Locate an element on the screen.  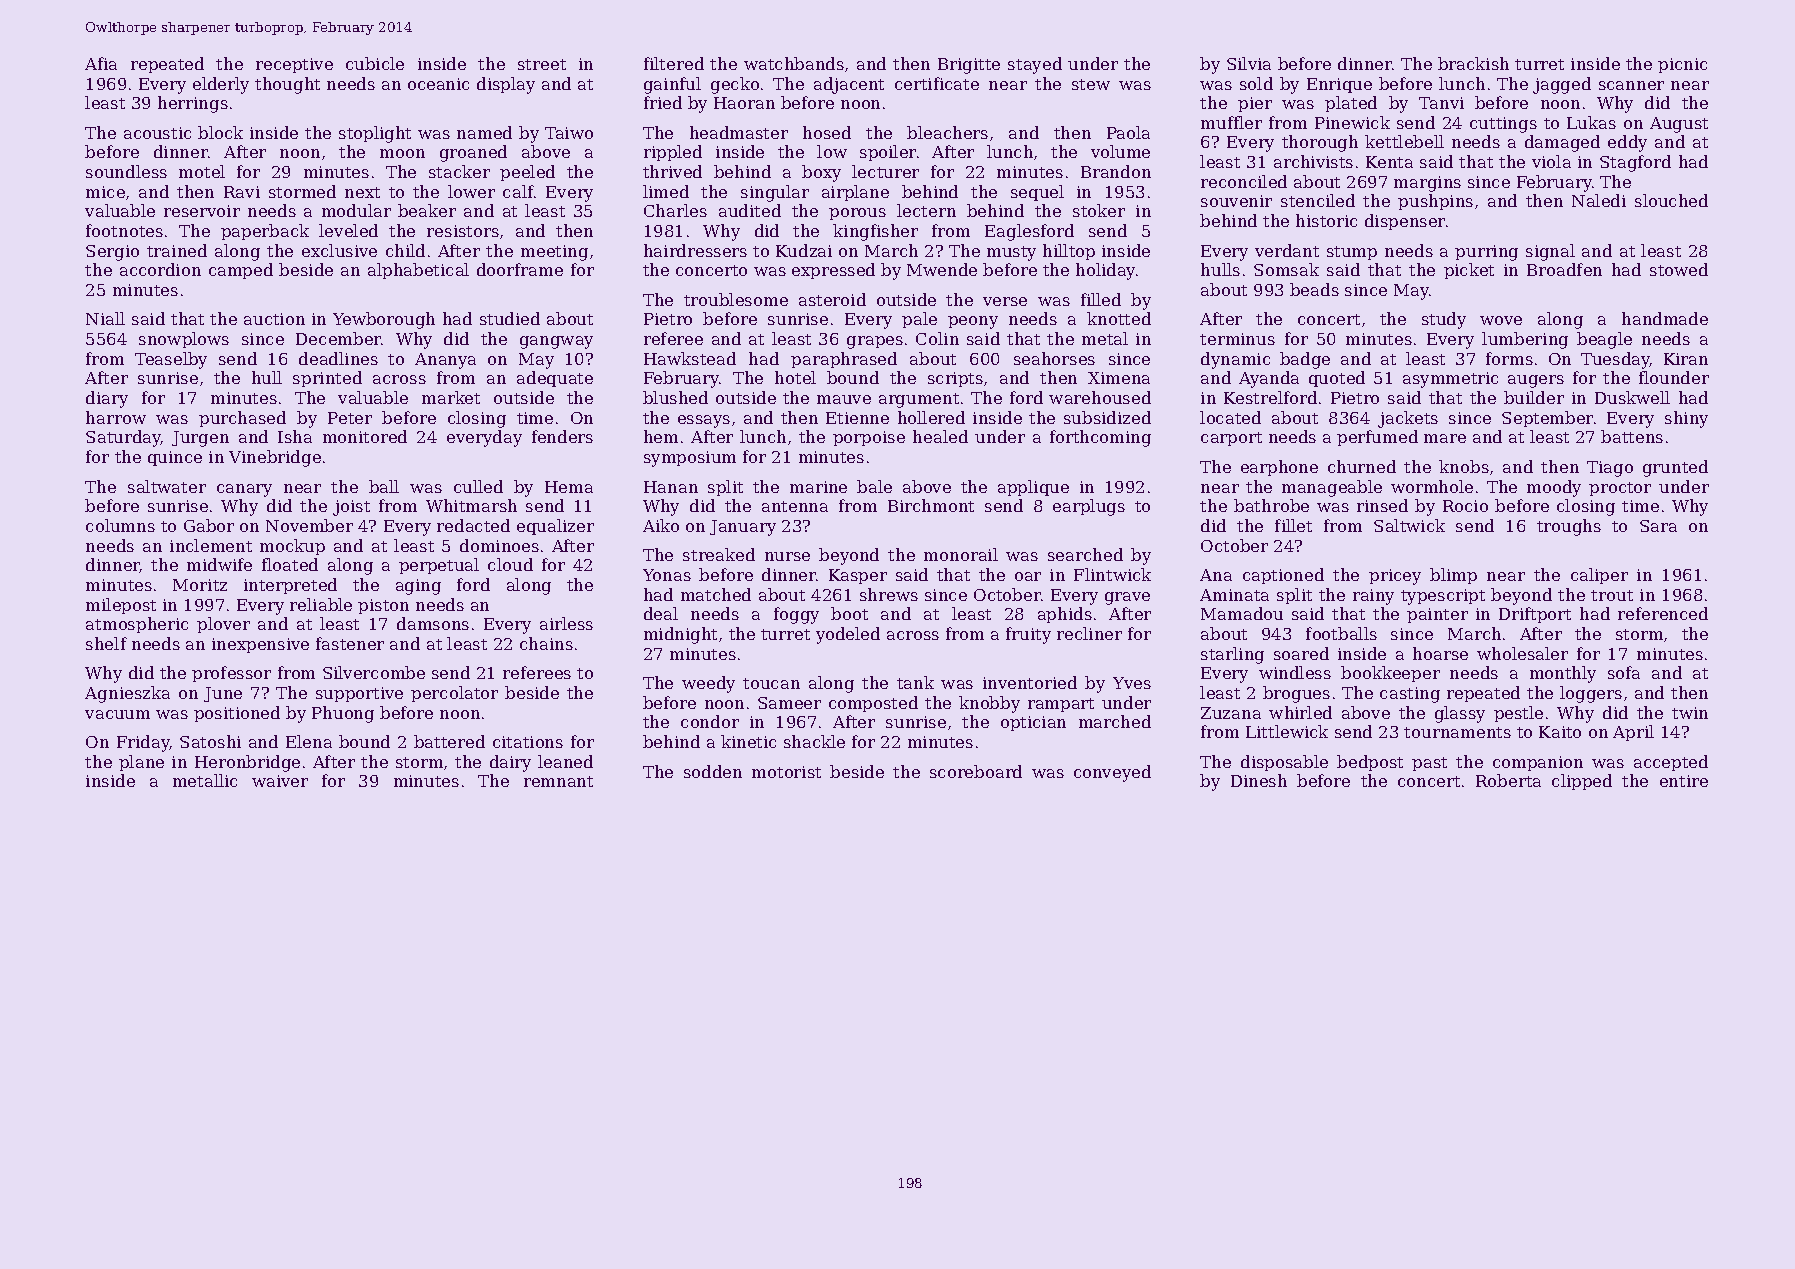
Teaselby is located at coordinates (171, 360).
